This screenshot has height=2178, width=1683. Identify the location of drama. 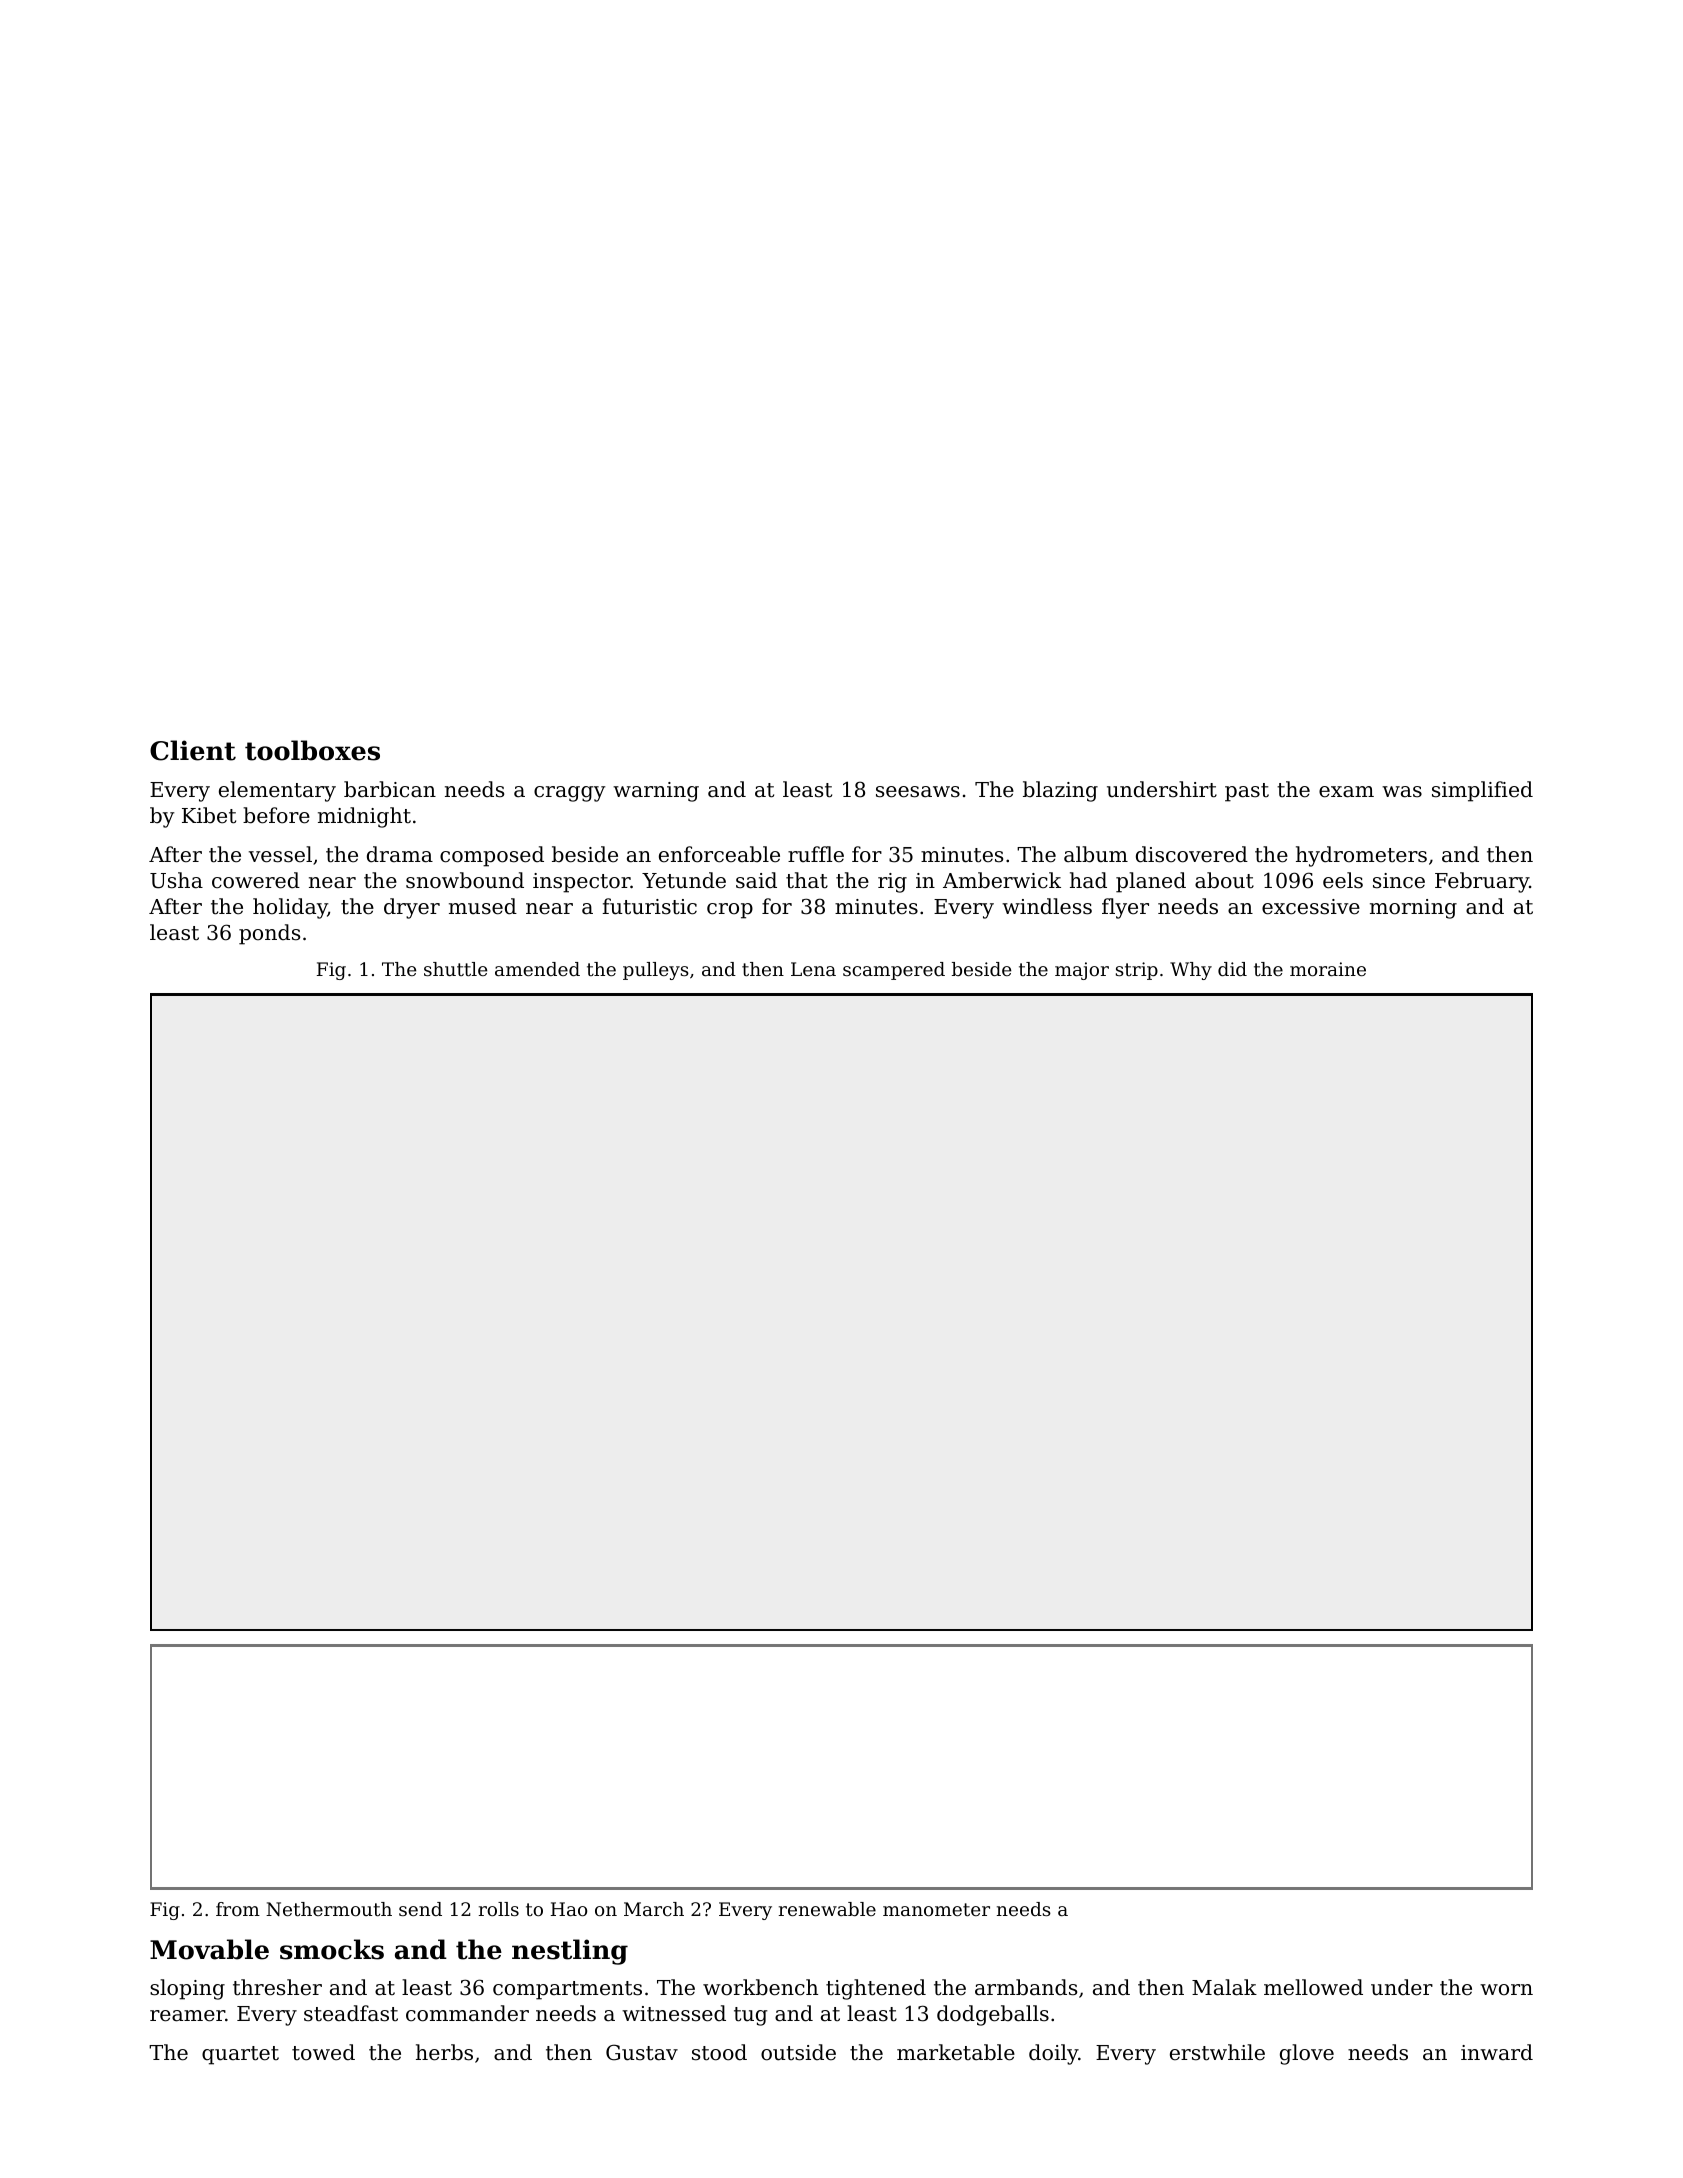
(400, 854).
